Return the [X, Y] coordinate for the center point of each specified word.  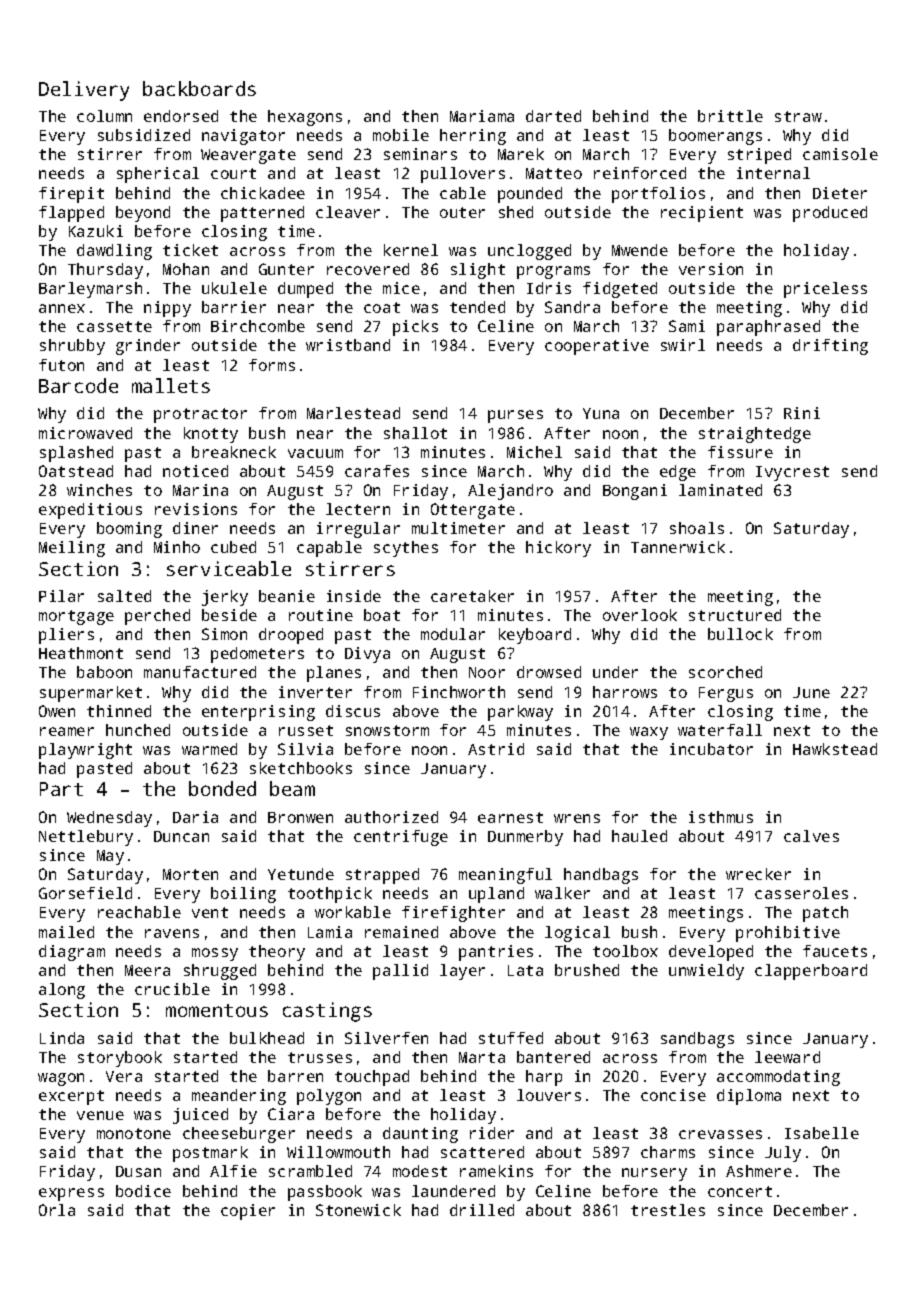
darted [553, 116]
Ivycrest [792, 473]
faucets [835, 951]
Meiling [72, 549]
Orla [57, 1210]
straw [798, 116]
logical [577, 934]
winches [99, 490]
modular [453, 634]
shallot [415, 433]
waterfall [720, 730]
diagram [72, 953]
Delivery [84, 91]
